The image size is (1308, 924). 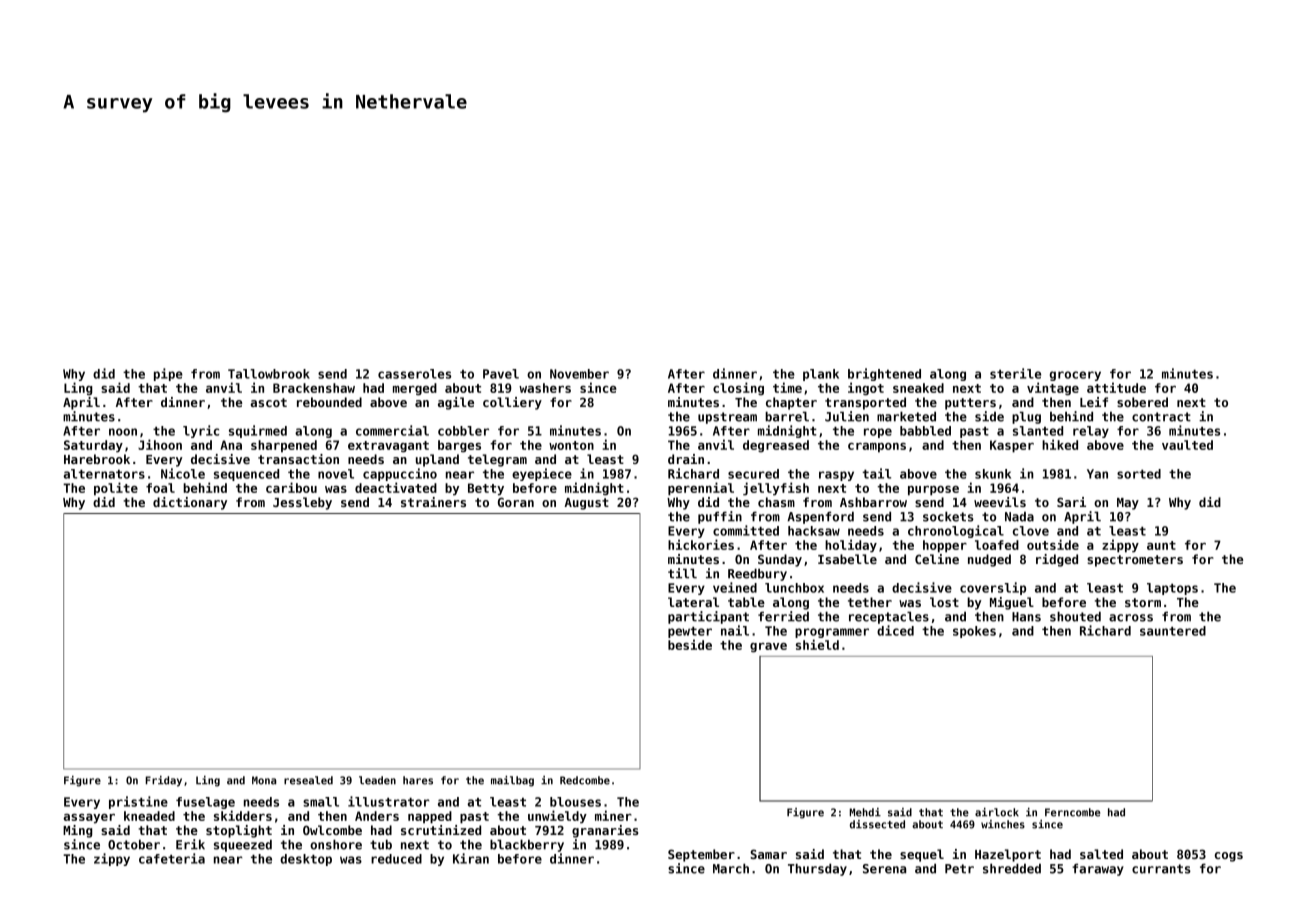 I want to click on pipe, so click(x=168, y=374).
